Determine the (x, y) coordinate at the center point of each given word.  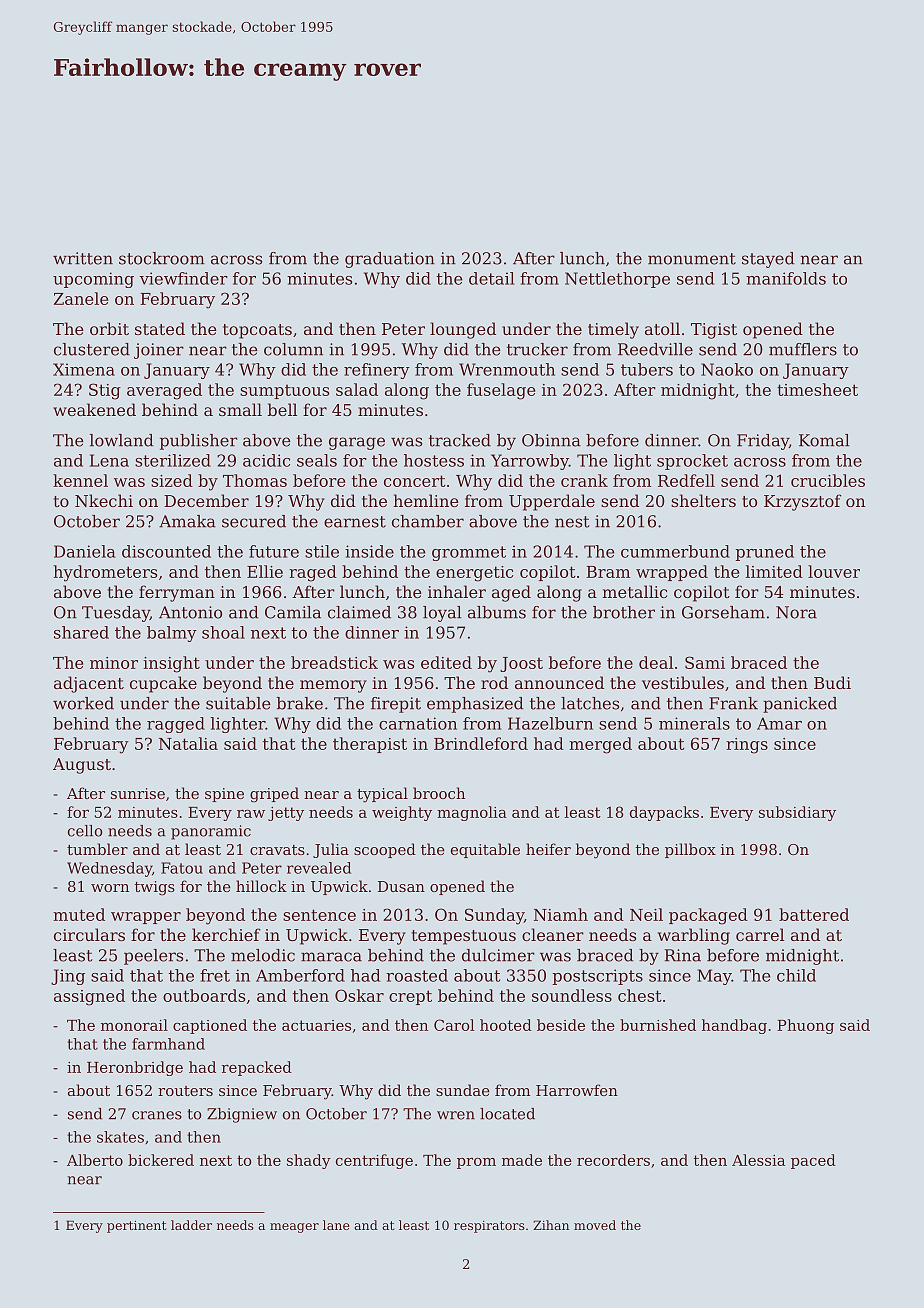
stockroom (162, 258)
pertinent (137, 1227)
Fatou (182, 868)
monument (692, 259)
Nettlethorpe (617, 280)
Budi (832, 682)
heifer (548, 849)
